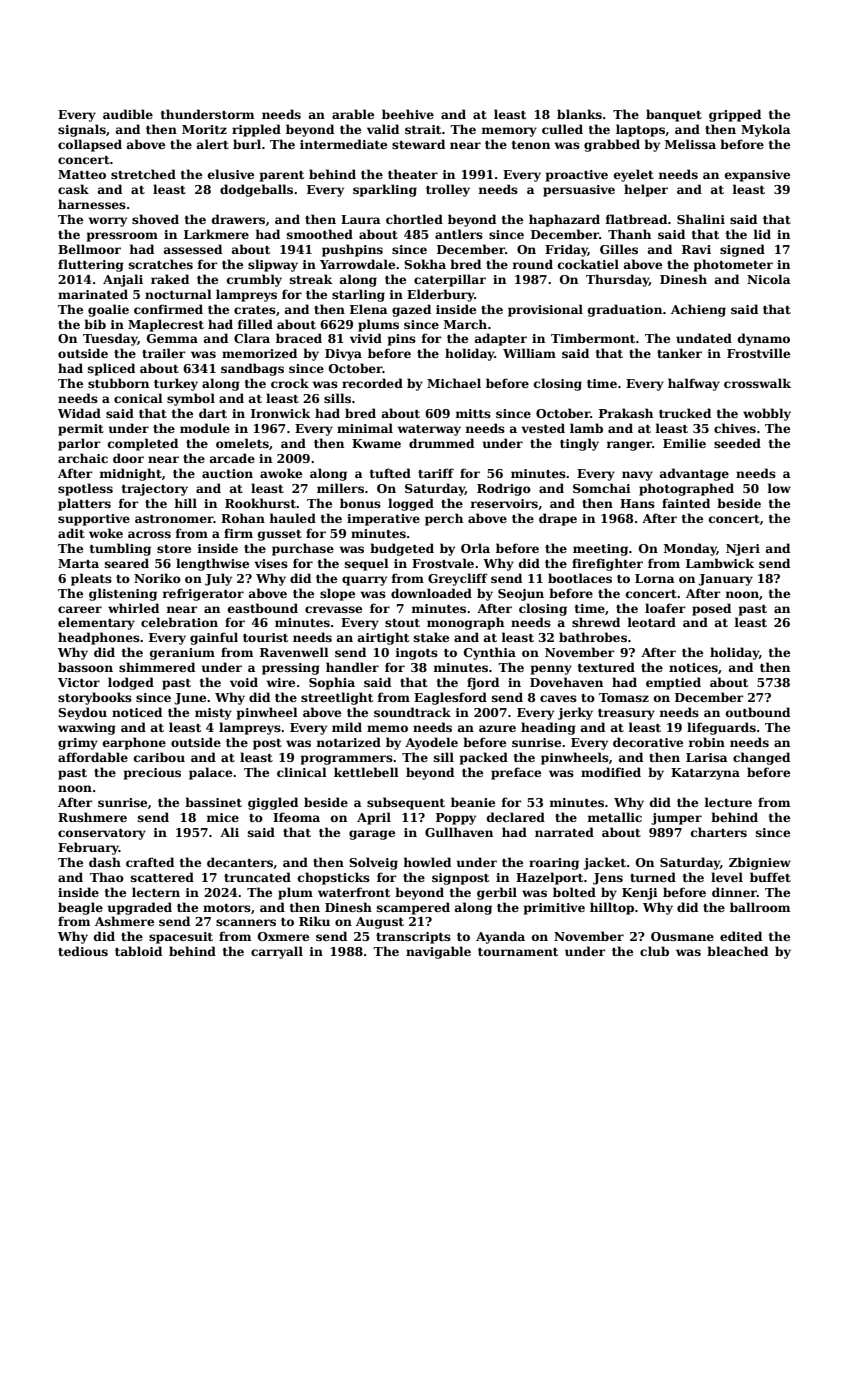 Image resolution: width=849 pixels, height=1400 pixels. Describe the element at coordinates (302, 772) in the image. I see `clinical` at that location.
